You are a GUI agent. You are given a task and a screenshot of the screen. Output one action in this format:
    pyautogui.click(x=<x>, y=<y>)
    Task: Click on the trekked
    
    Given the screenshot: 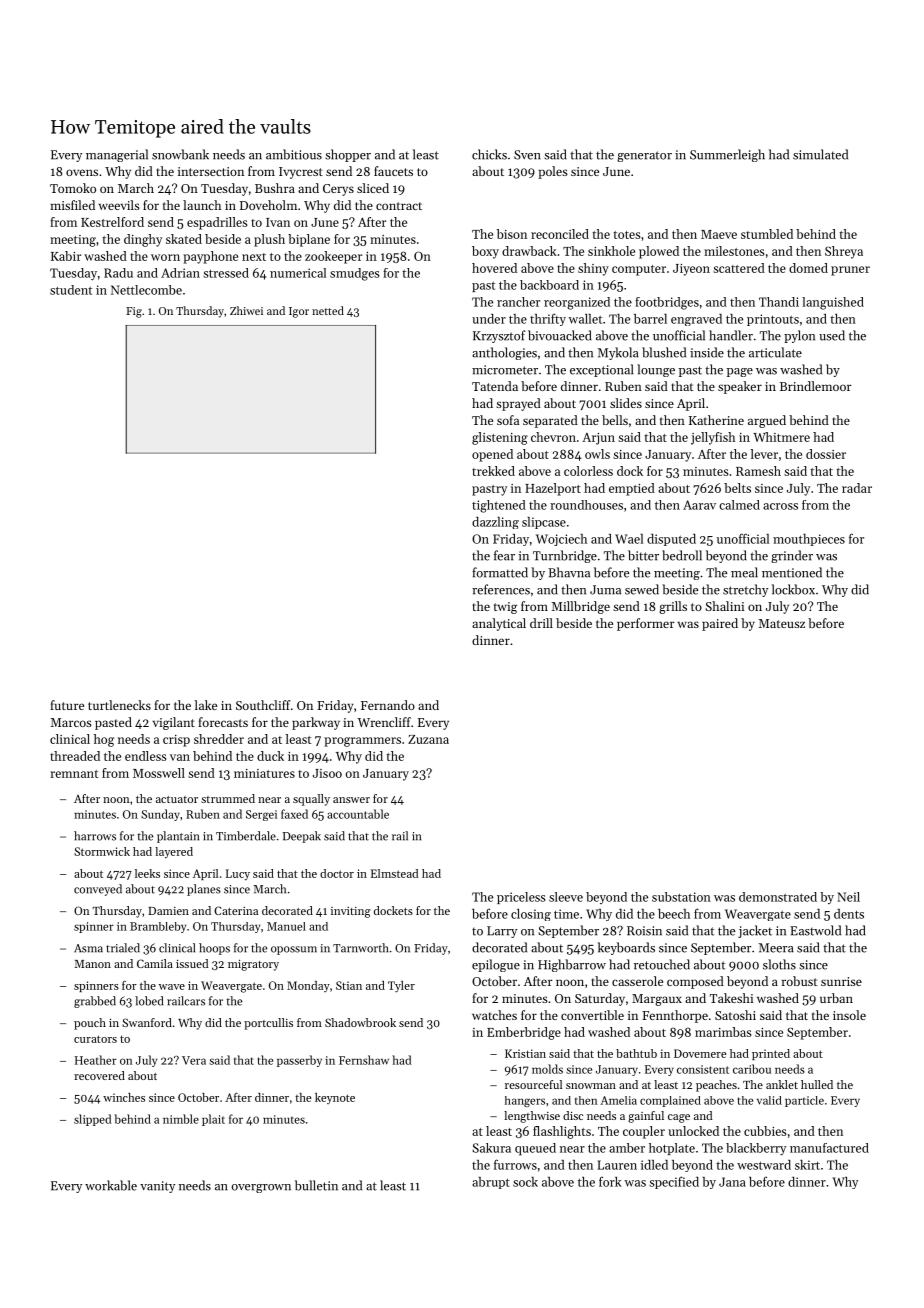 What is the action you would take?
    pyautogui.click(x=493, y=471)
